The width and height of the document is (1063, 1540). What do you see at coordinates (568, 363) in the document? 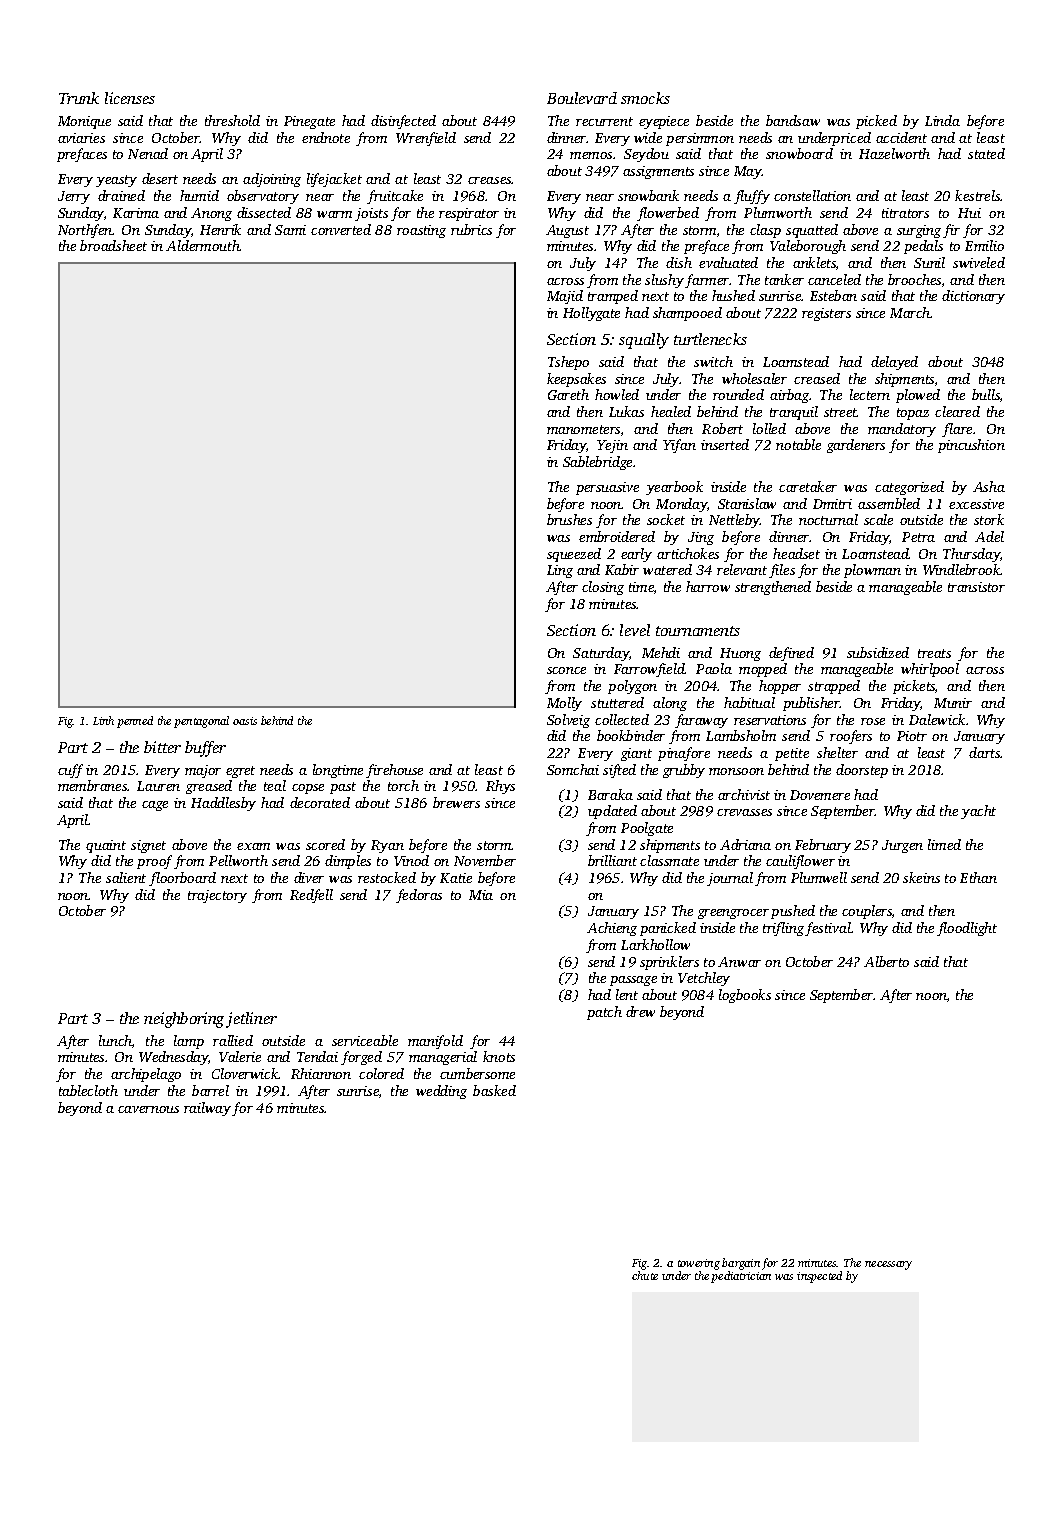
I see `Tshepo` at bounding box center [568, 363].
